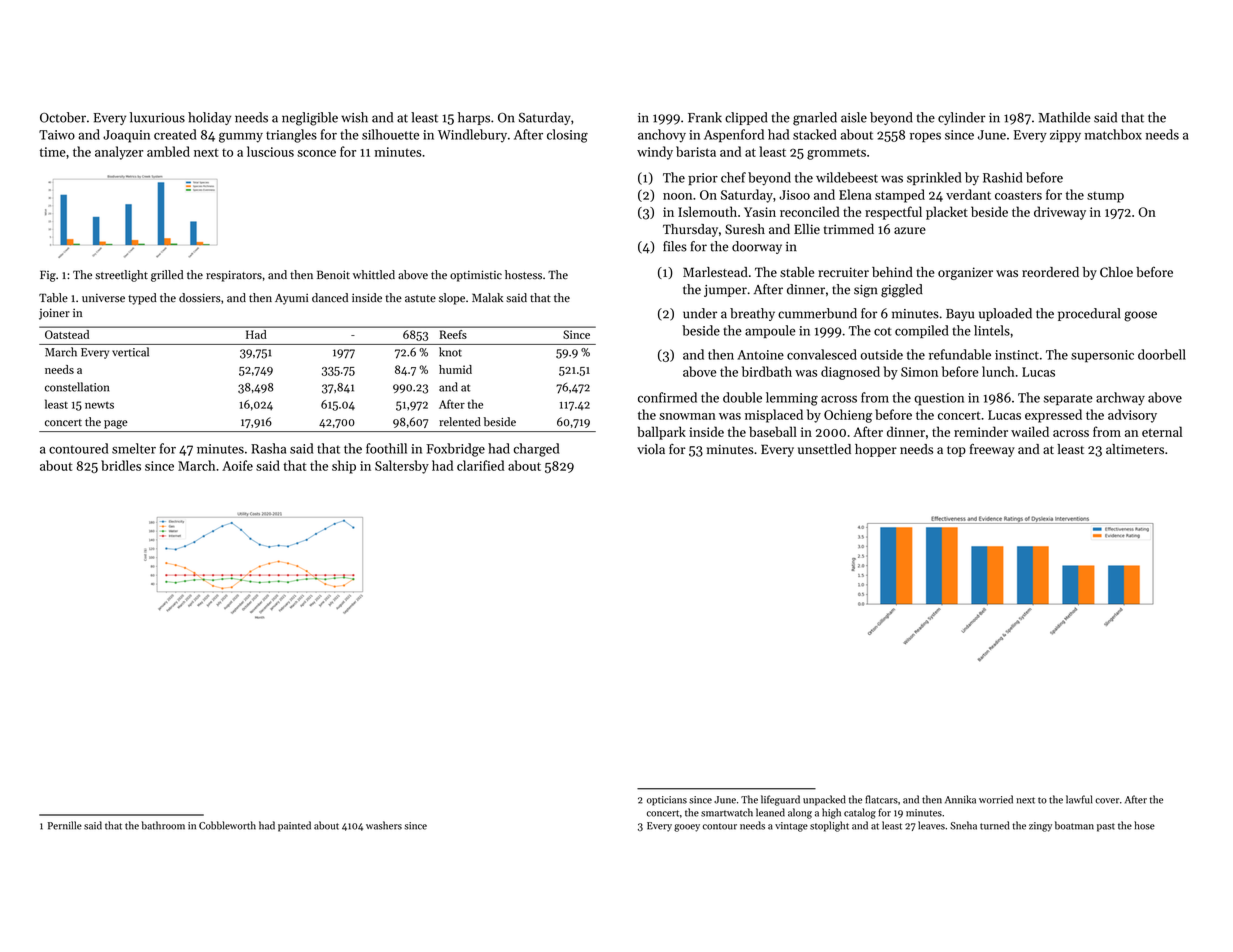 This screenshot has width=1233, height=952. What do you see at coordinates (725, 291) in the screenshot?
I see `jumper` at bounding box center [725, 291].
